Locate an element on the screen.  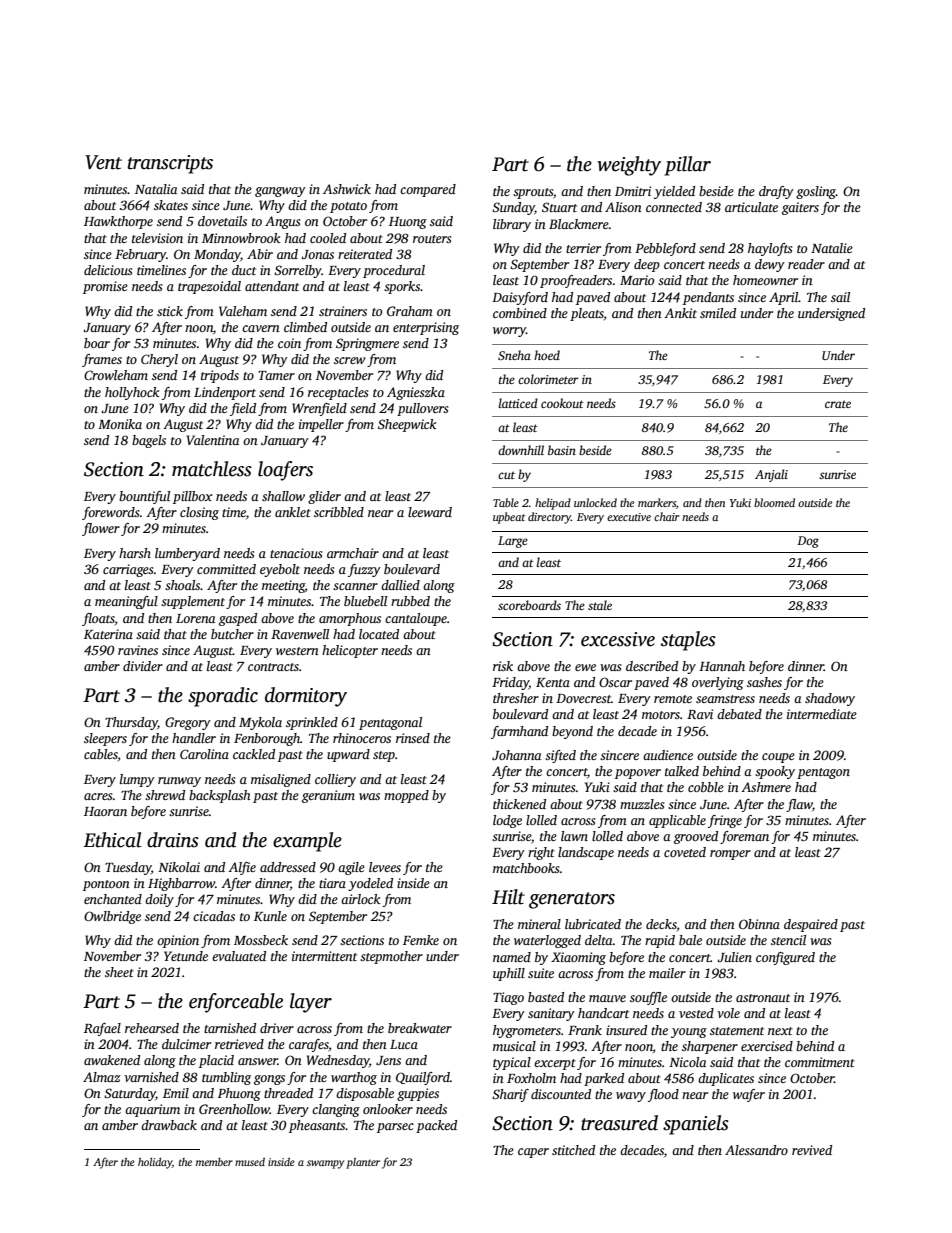
February is located at coordinates (140, 255).
